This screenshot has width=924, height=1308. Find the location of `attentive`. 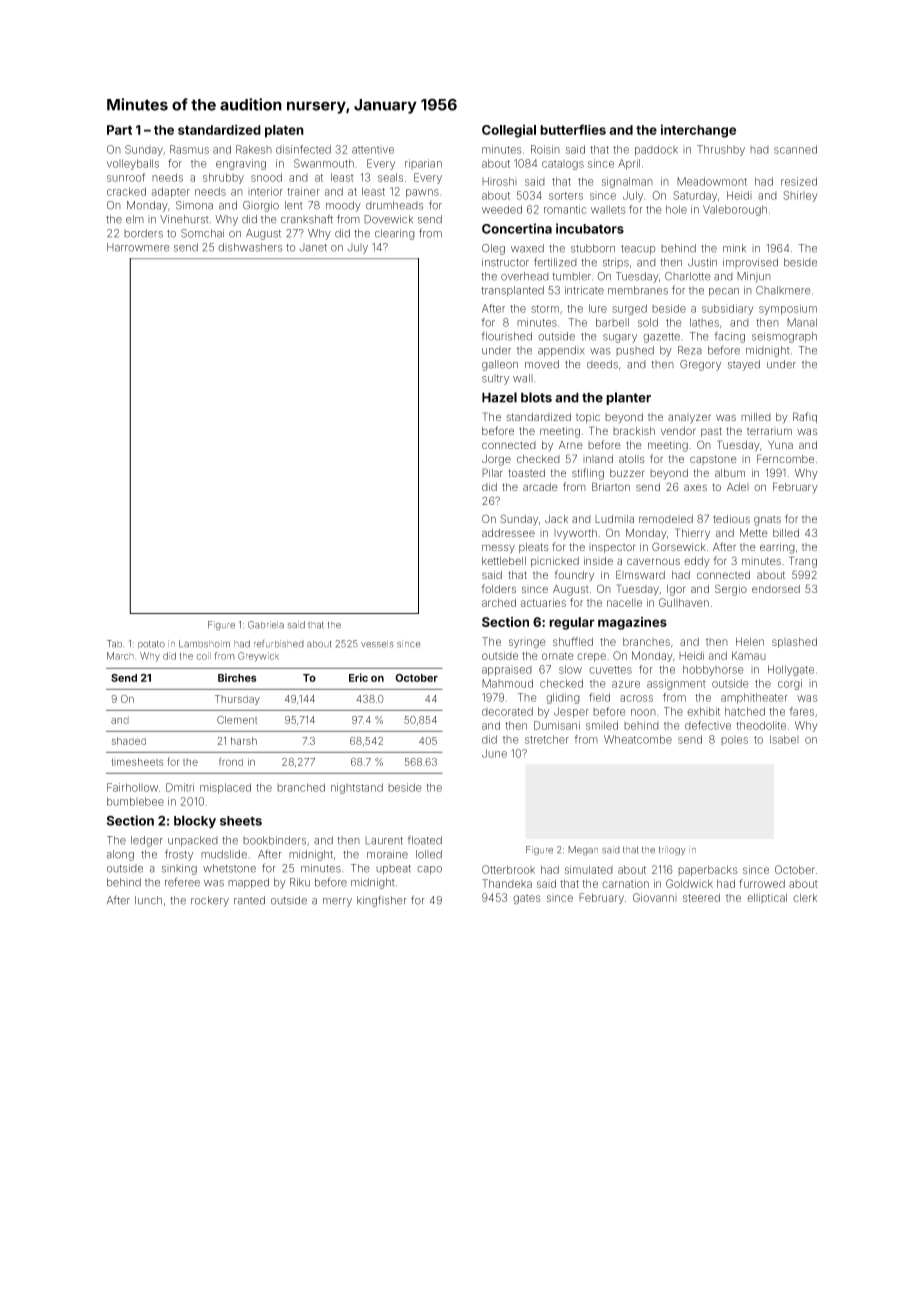

attentive is located at coordinates (373, 149).
